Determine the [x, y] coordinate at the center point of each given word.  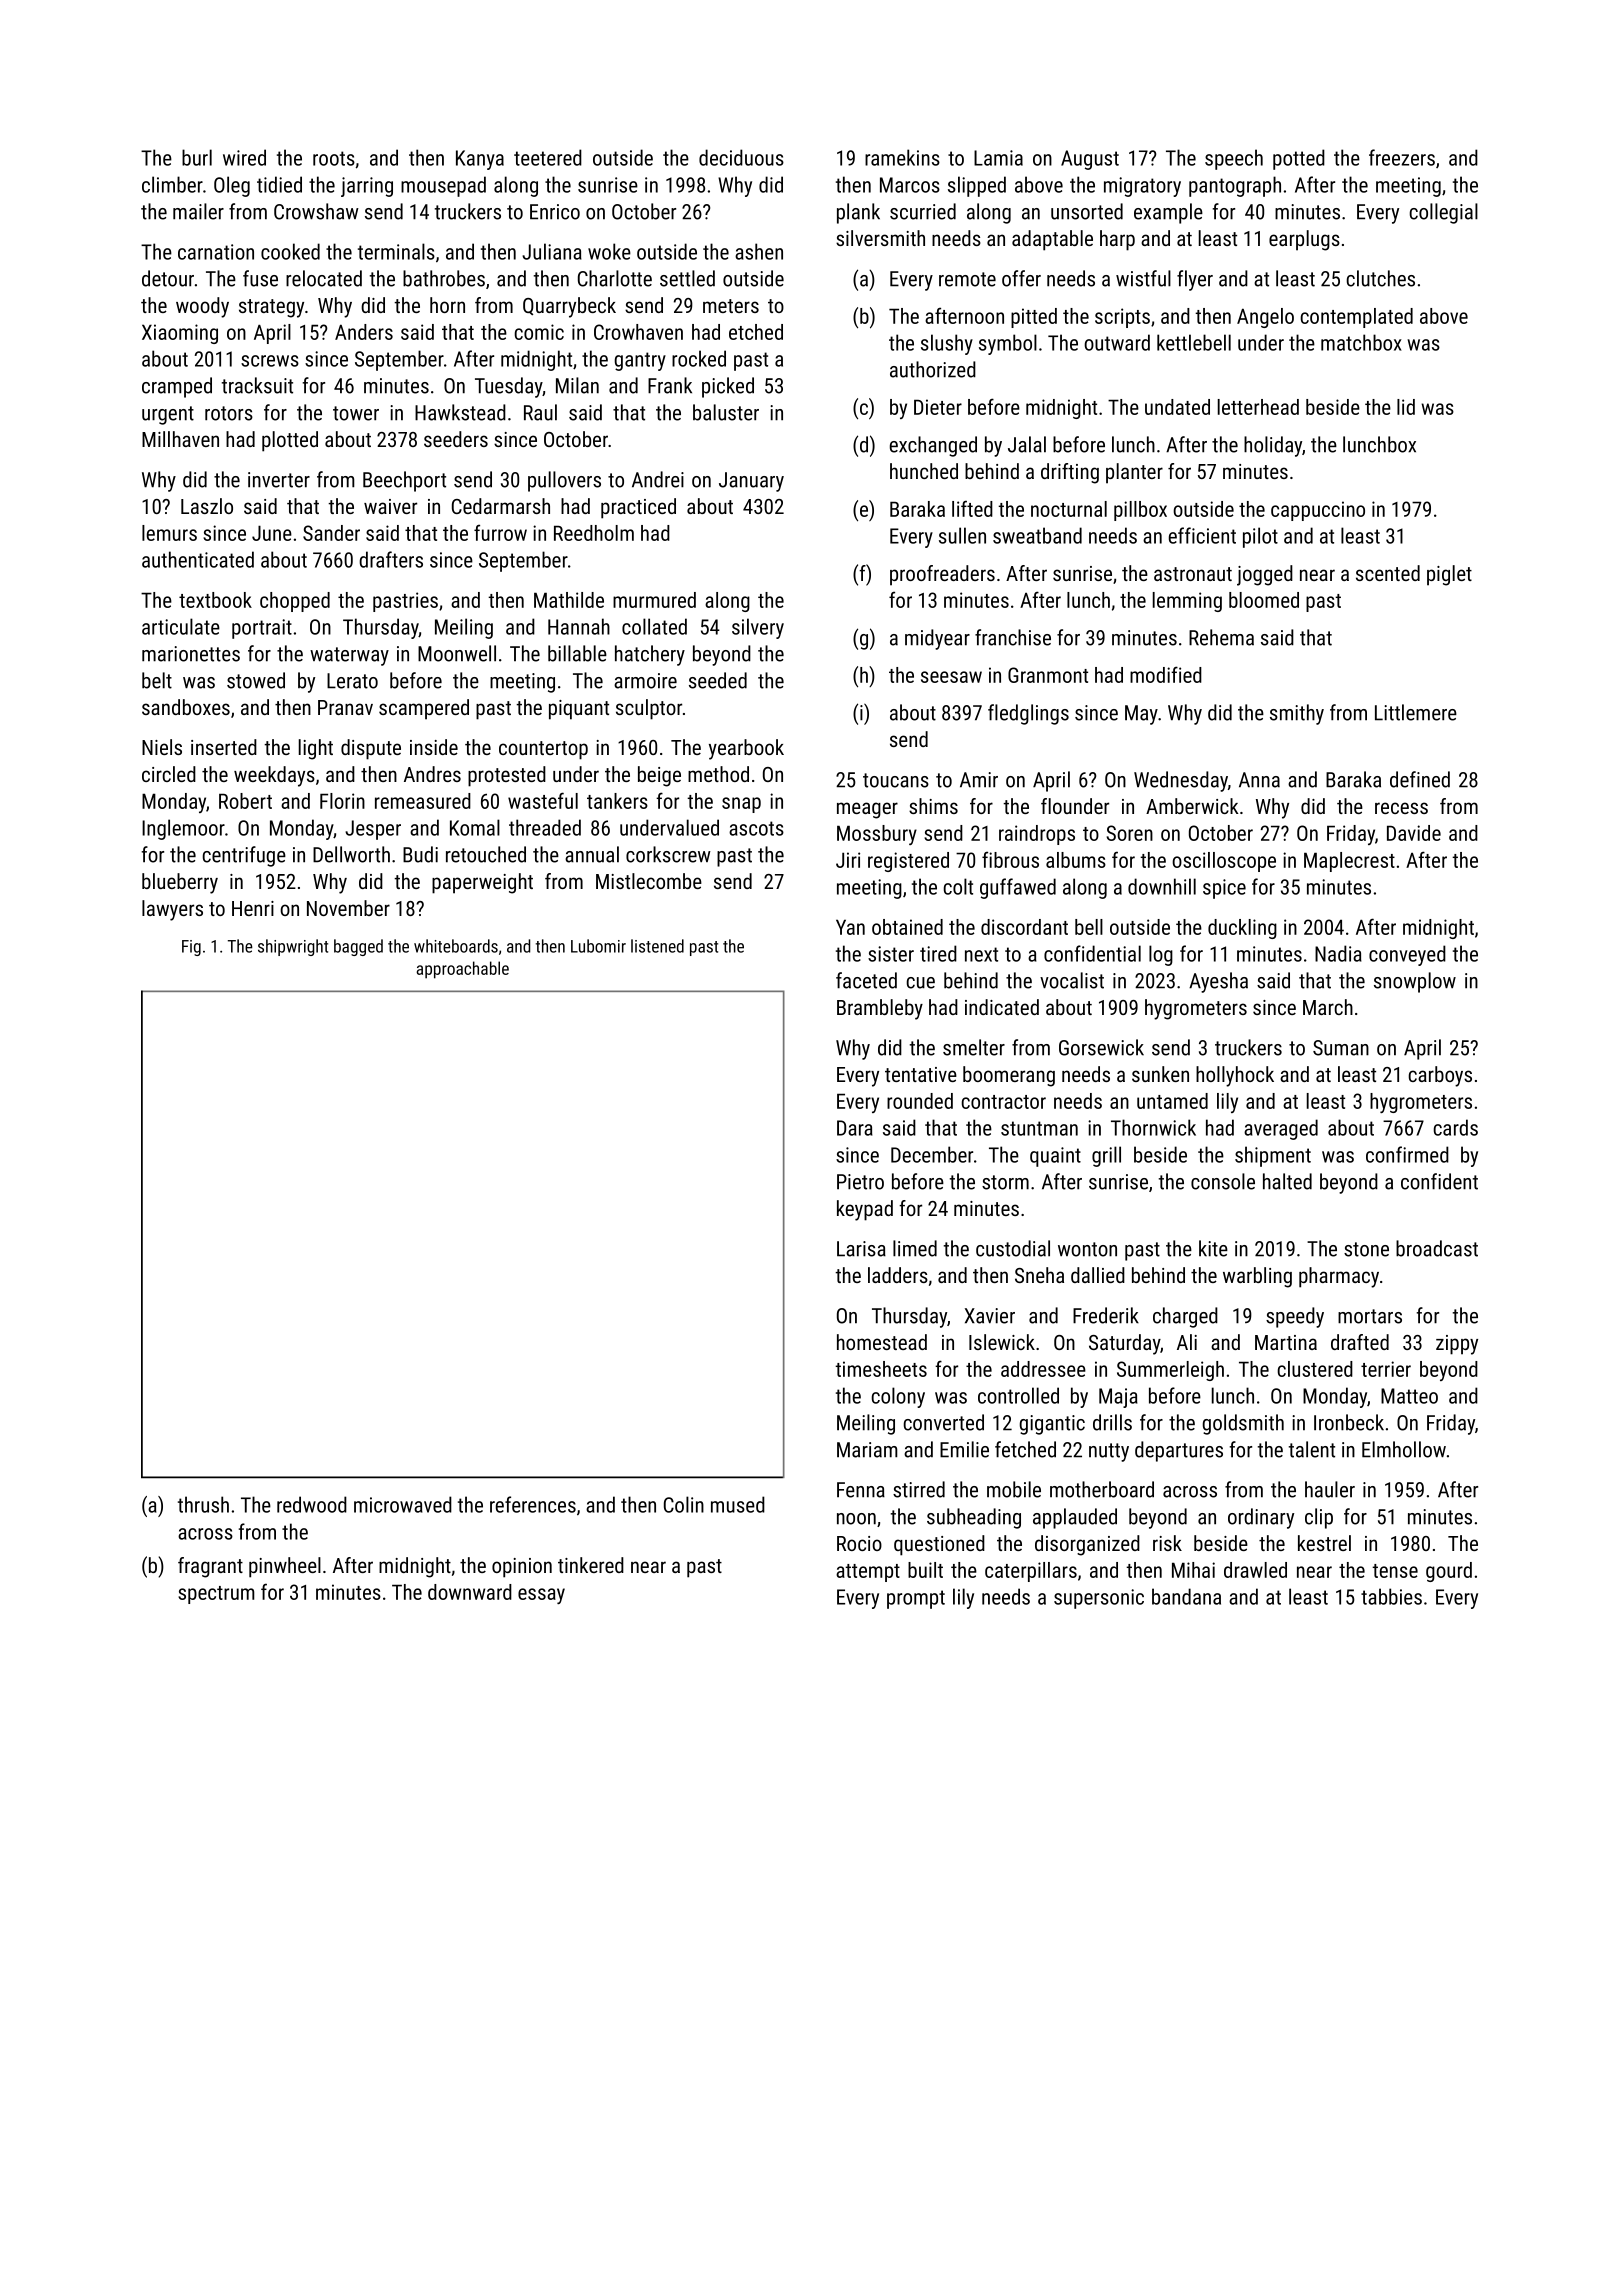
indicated [1002, 1007]
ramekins [902, 157]
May [1141, 715]
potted [1299, 159]
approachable [462, 970]
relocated [324, 278]
